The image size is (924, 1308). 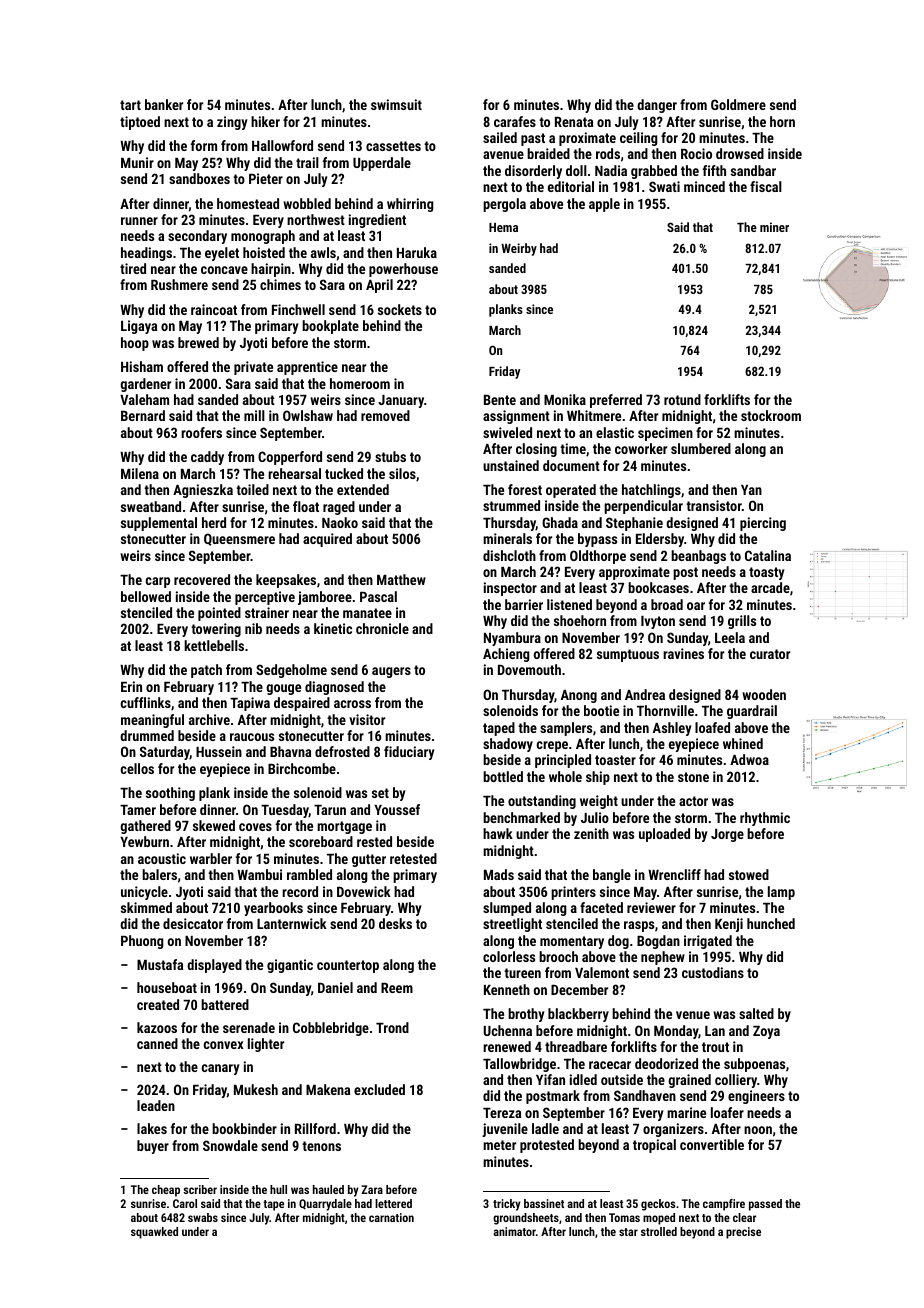 I want to click on Quarrydale, so click(x=325, y=1205).
